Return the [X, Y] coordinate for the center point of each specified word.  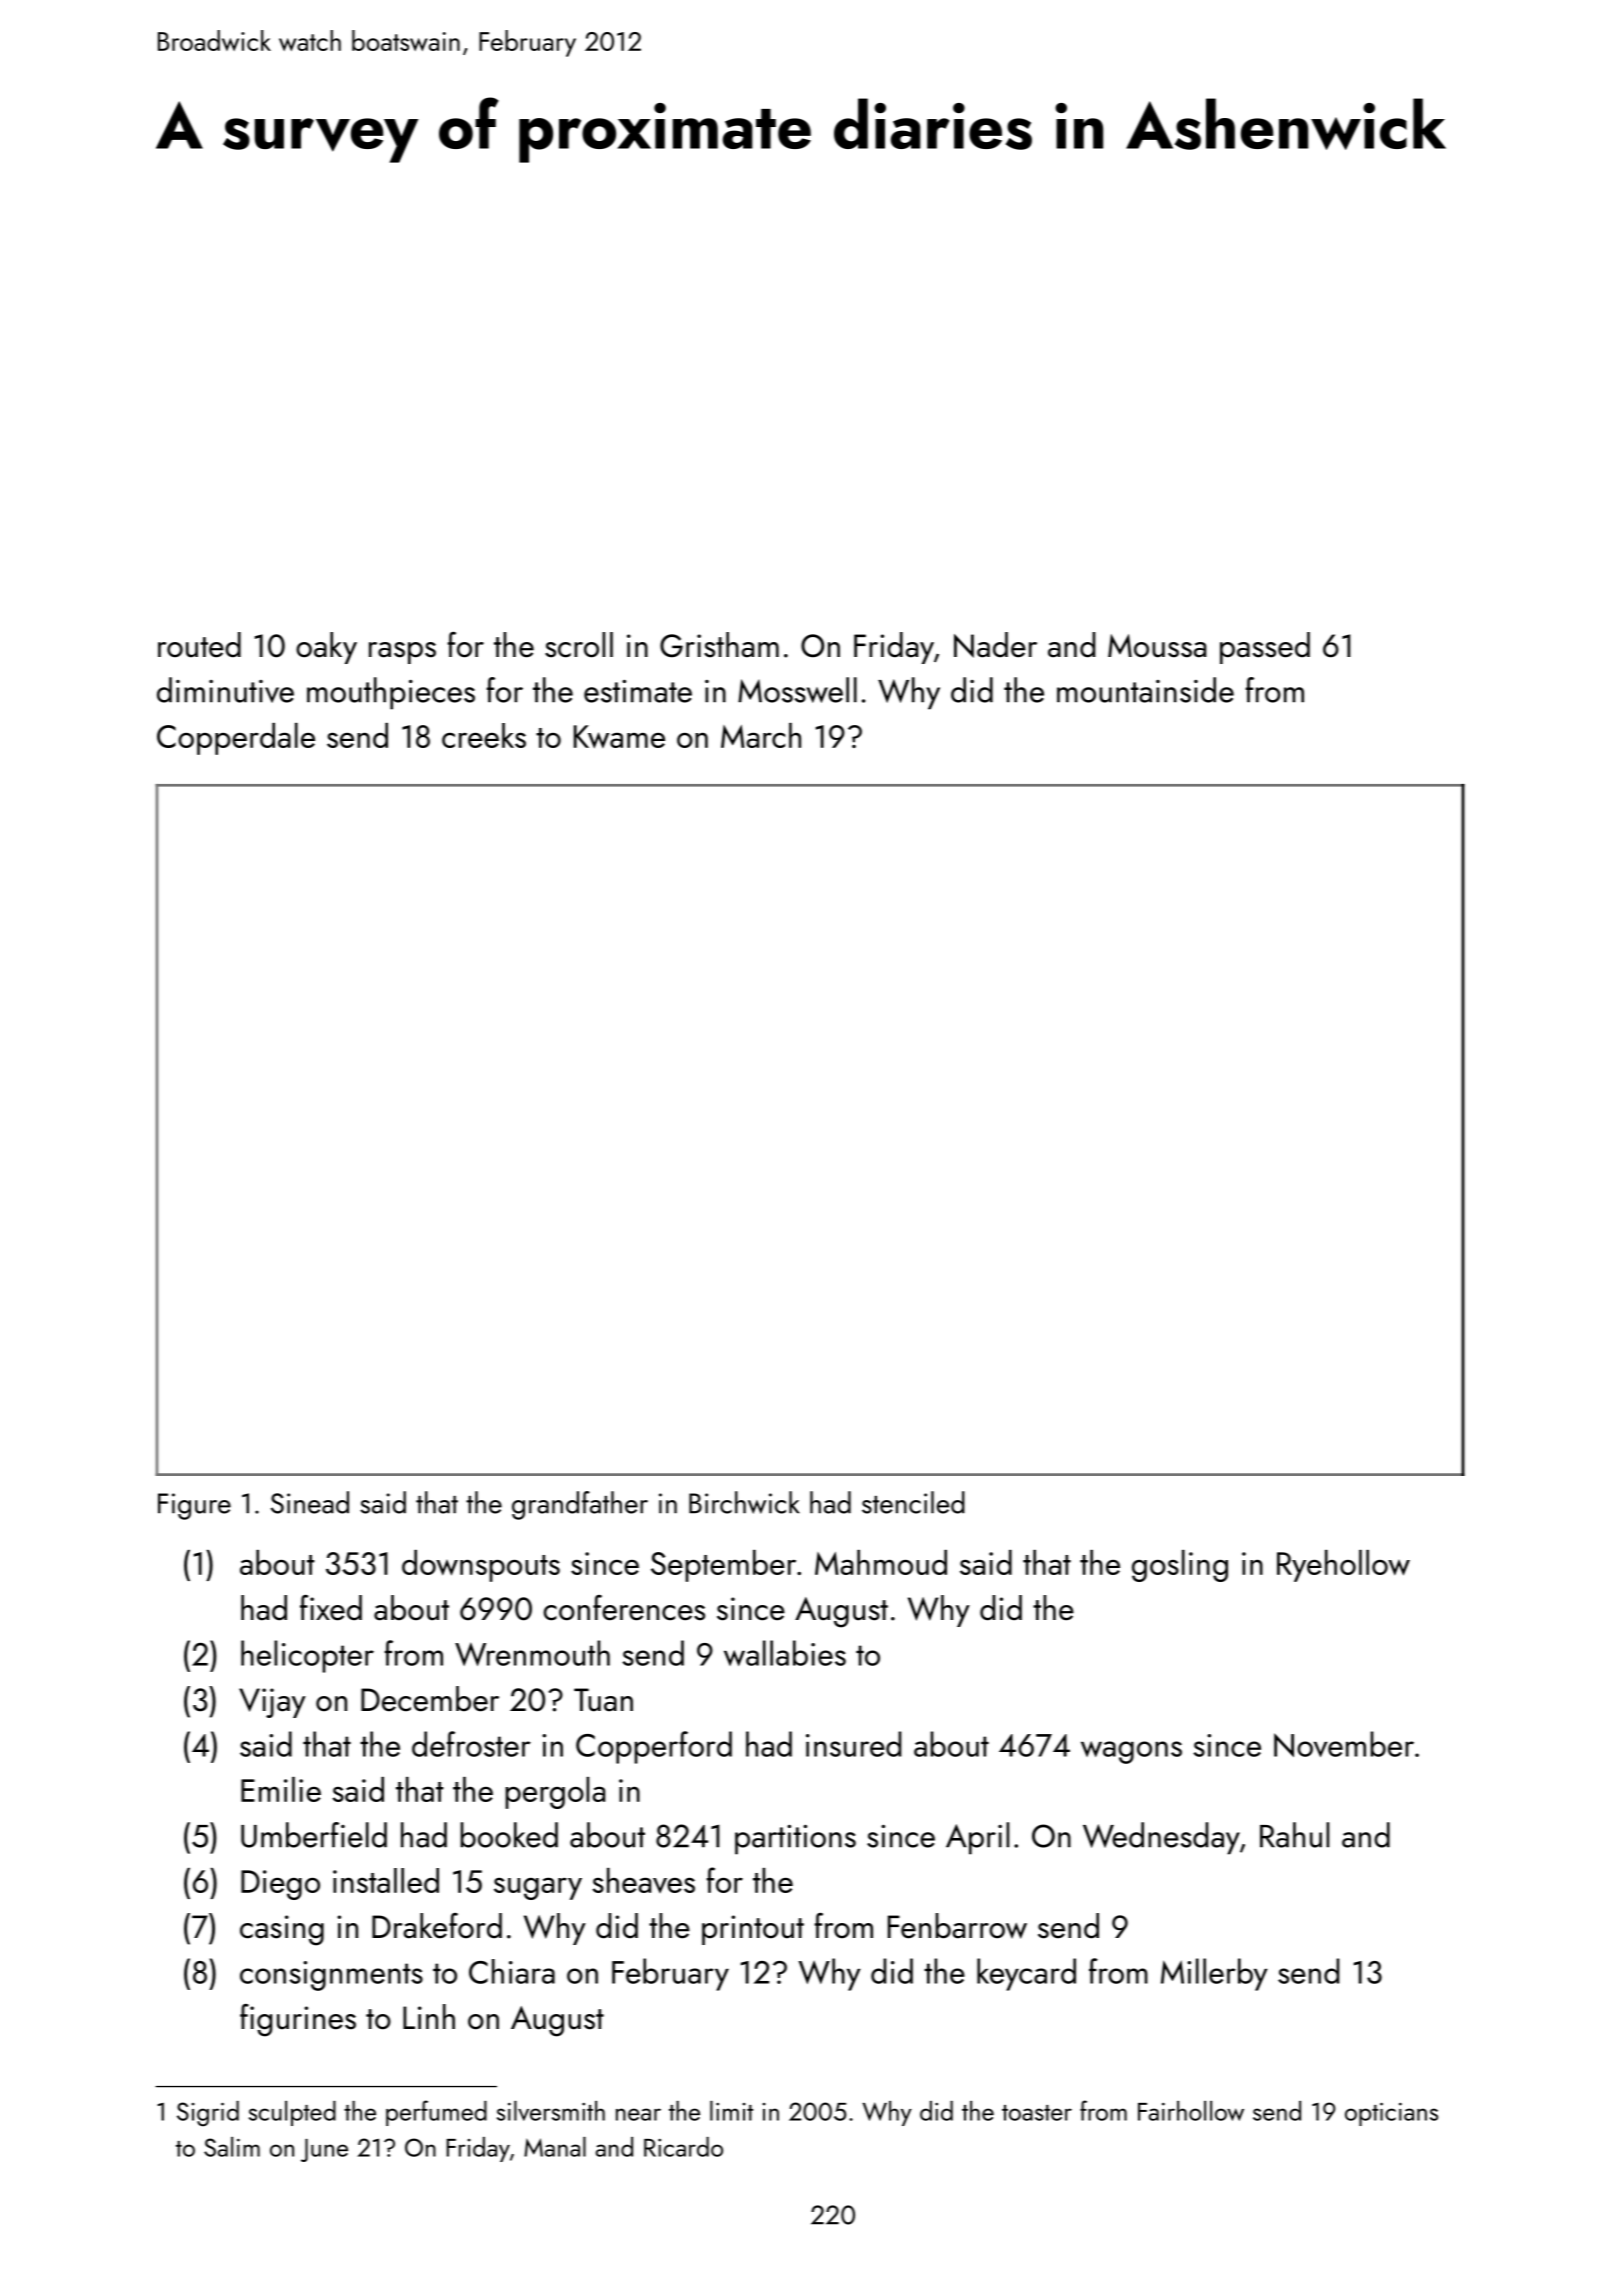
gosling [1180, 1566]
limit [731, 2111]
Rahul [1294, 1835]
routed [199, 645]
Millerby [1214, 1974]
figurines [298, 2020]
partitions [795, 1840]
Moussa [1157, 646]
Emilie [281, 1789]
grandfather [580, 1505]
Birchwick [744, 1502]
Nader [995, 645]
